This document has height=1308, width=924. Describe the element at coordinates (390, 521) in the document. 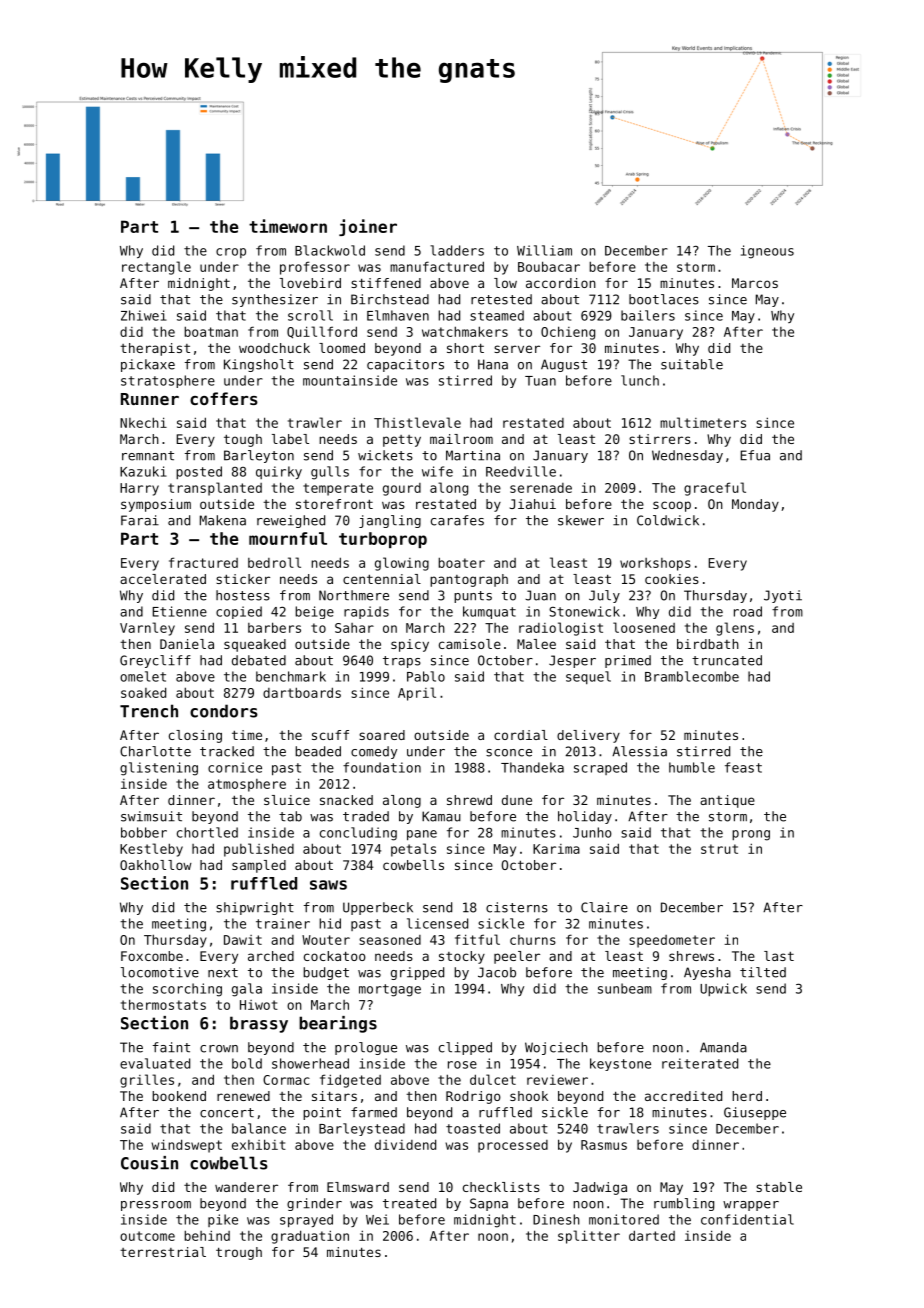

I see `jangling` at that location.
